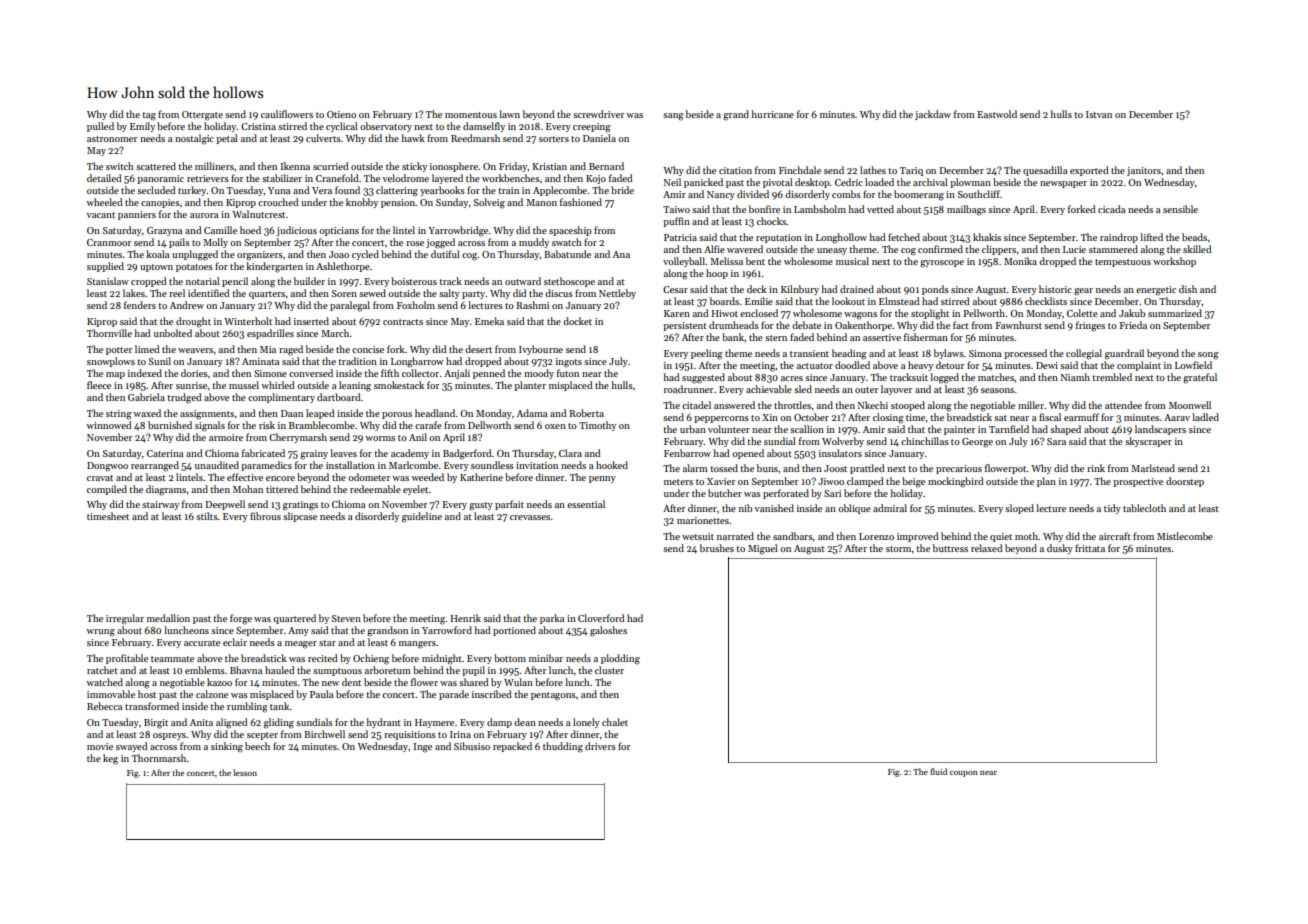 Image resolution: width=1308 pixels, height=924 pixels. I want to click on plodding, so click(620, 659).
